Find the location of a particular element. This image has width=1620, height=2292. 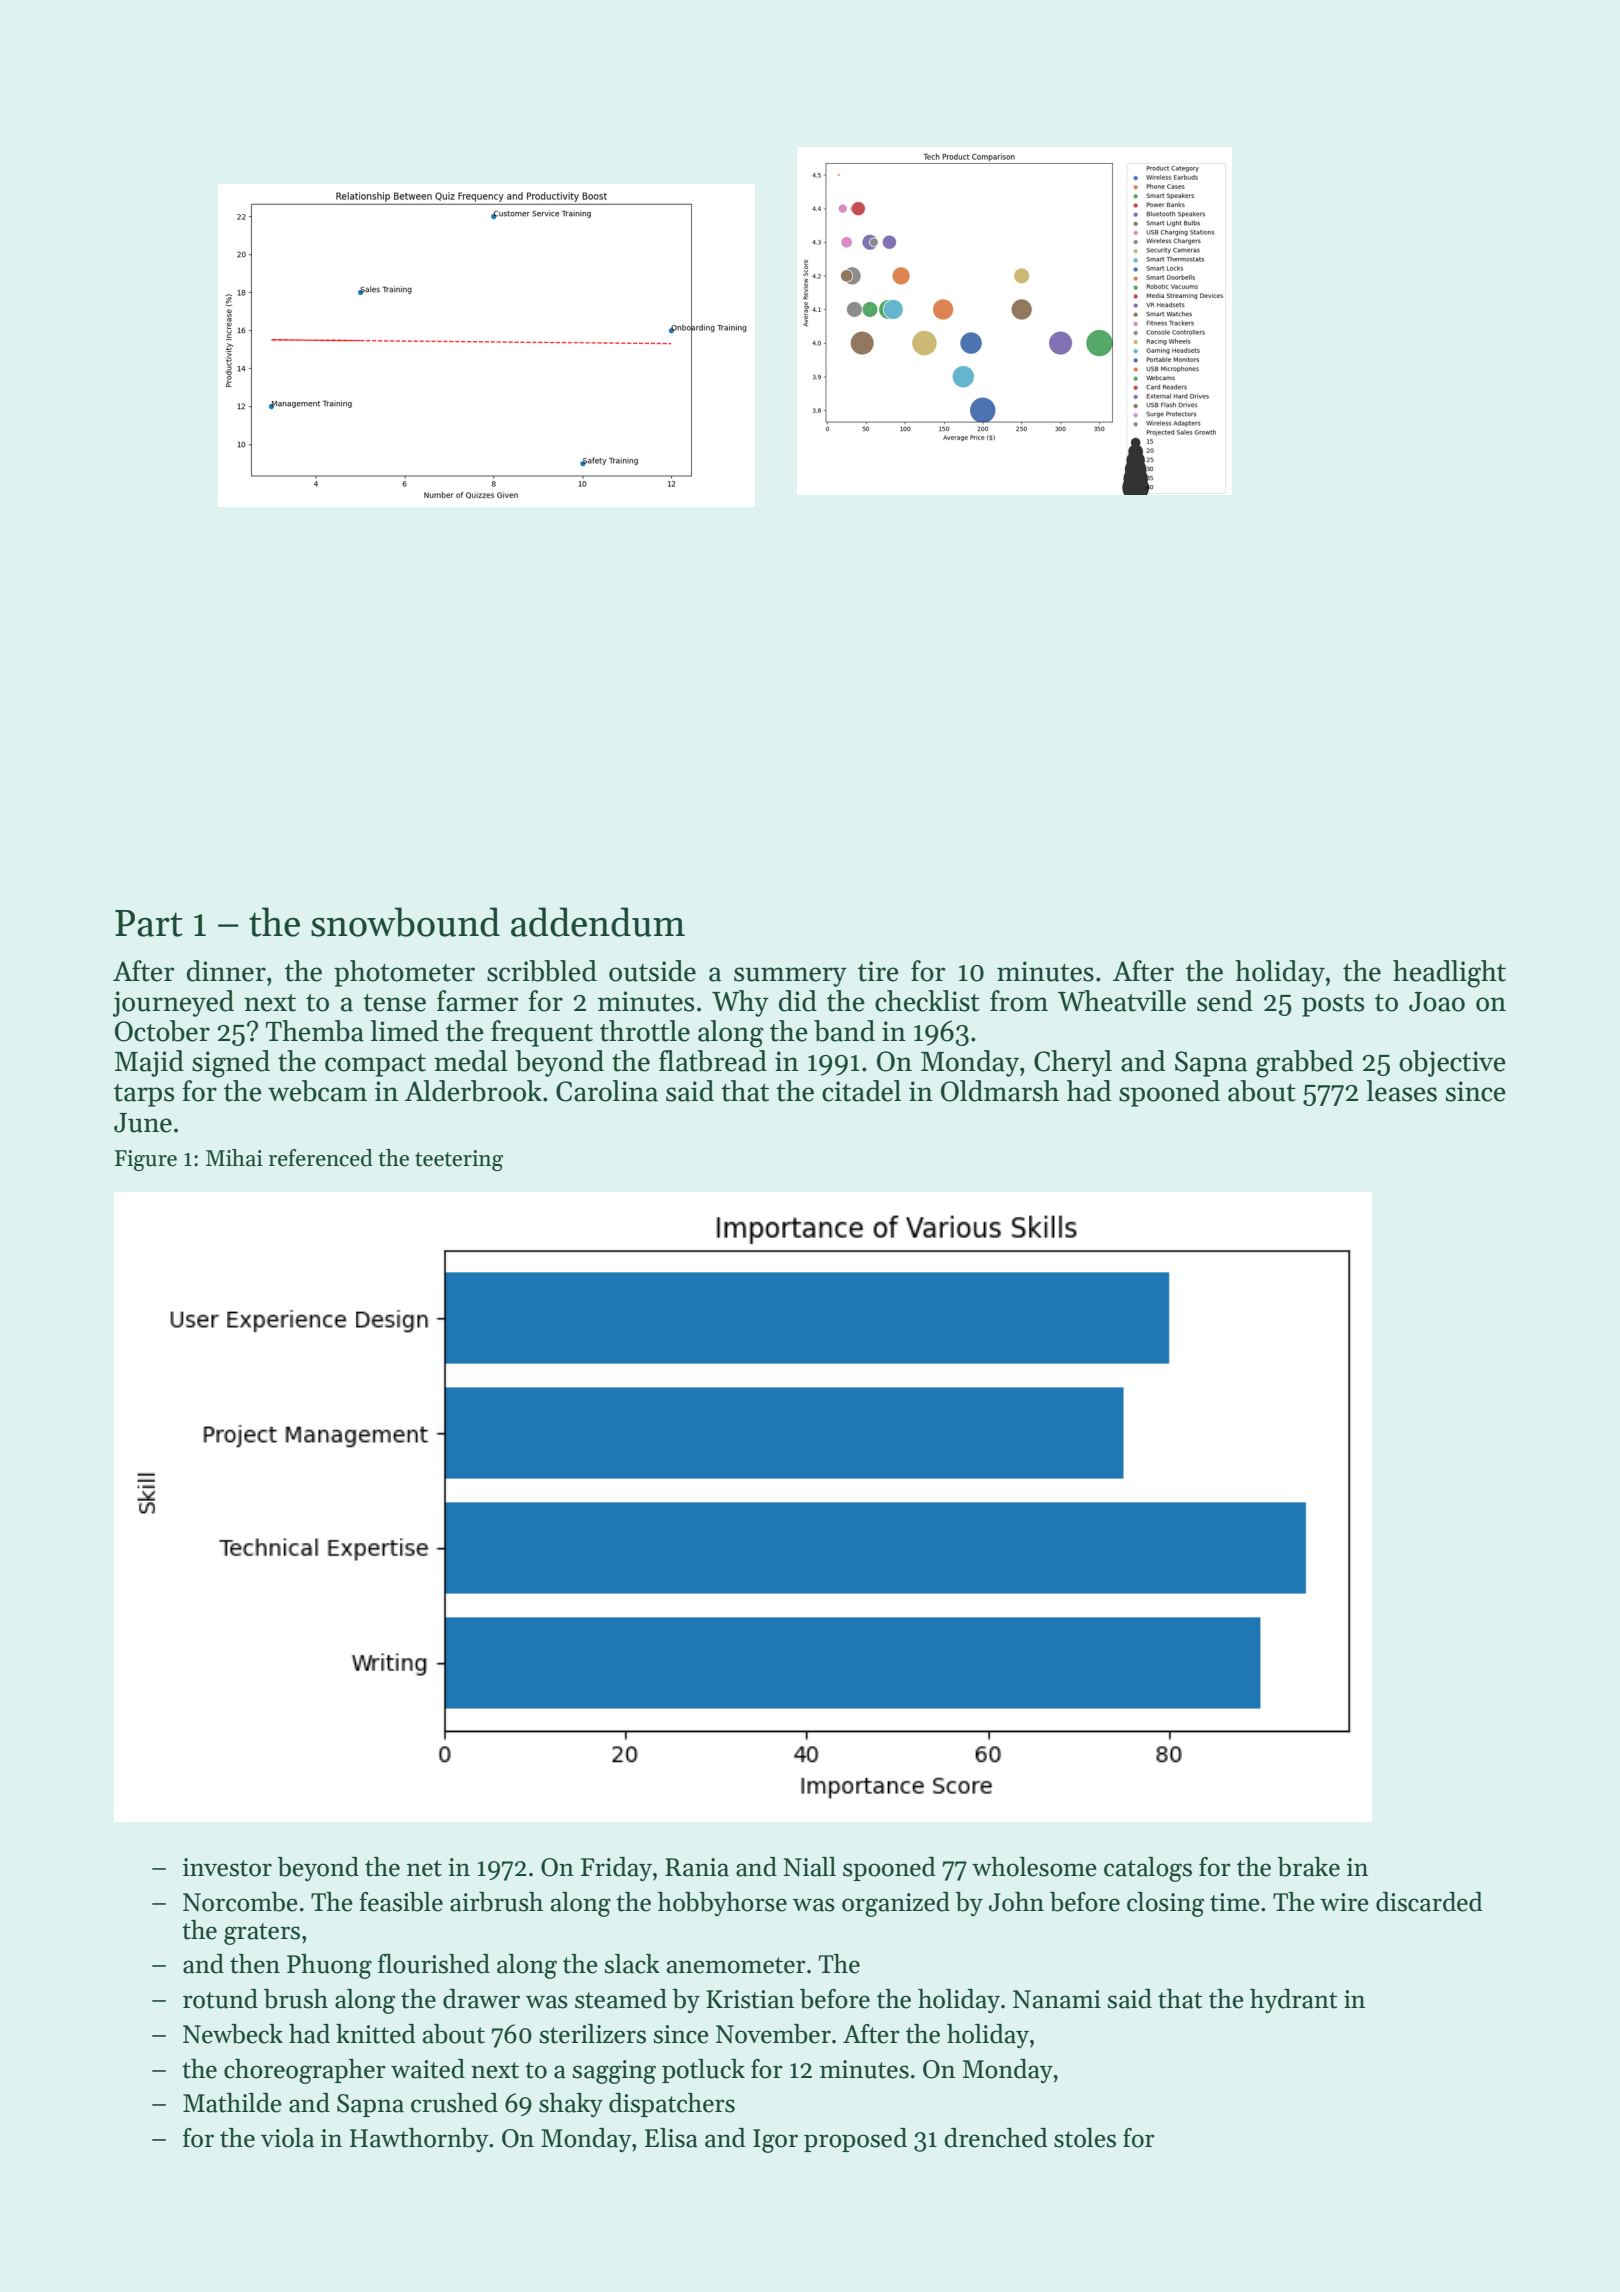

Mihai is located at coordinates (234, 1158).
